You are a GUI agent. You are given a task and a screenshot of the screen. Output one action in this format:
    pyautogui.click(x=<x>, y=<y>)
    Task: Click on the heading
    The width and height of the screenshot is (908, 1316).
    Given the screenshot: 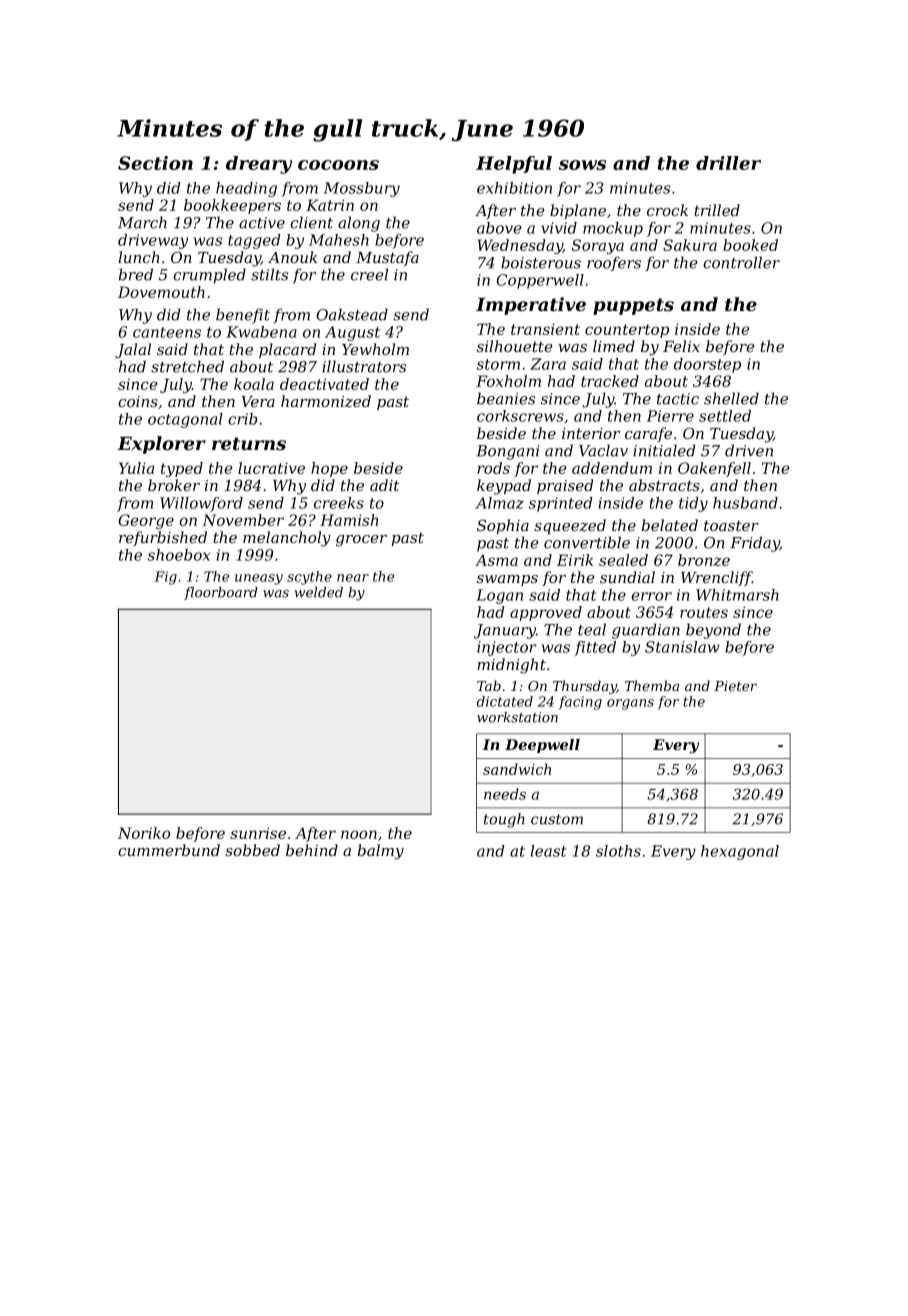 What is the action you would take?
    pyautogui.click(x=246, y=189)
